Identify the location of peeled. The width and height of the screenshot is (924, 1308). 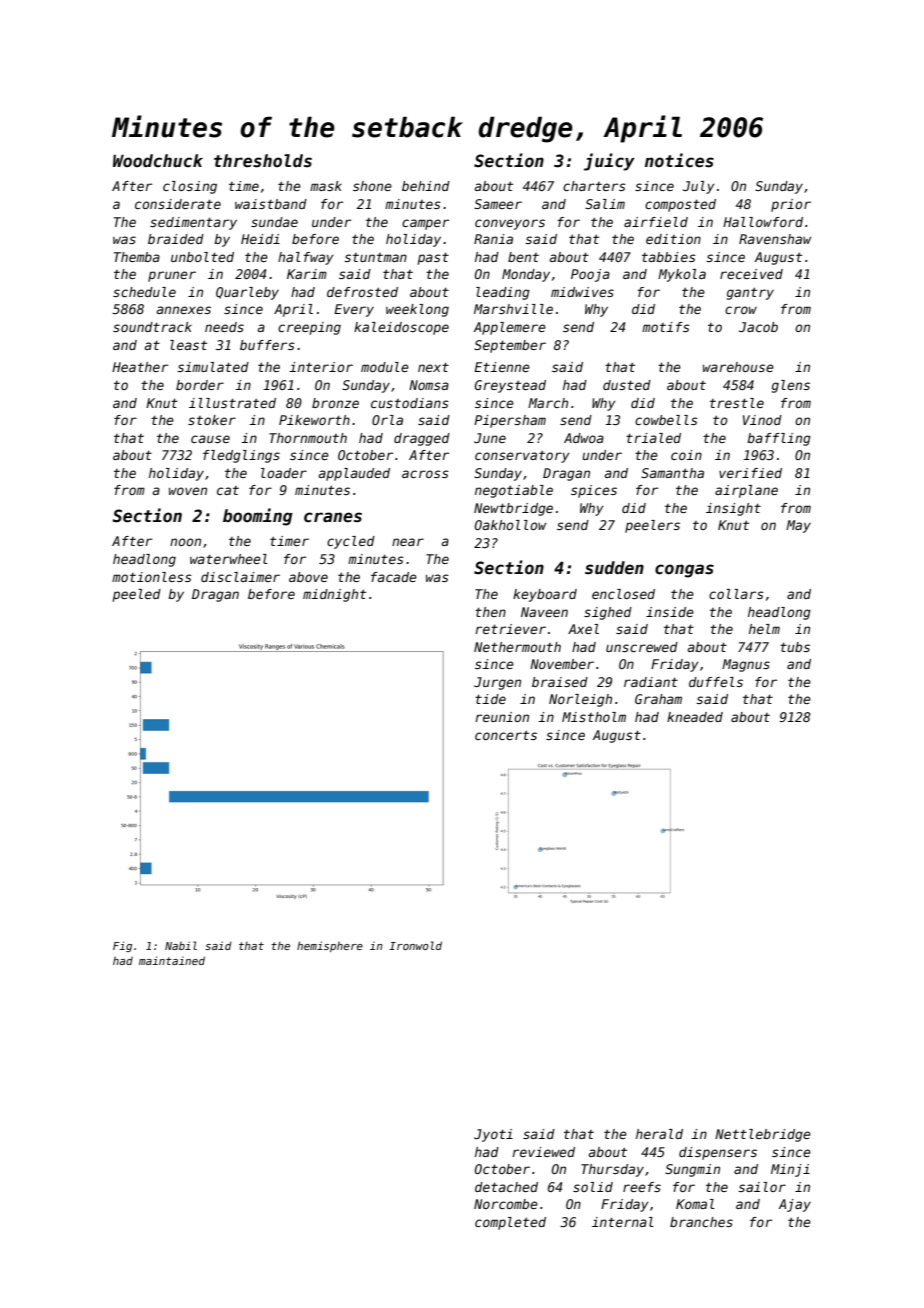
(137, 595).
